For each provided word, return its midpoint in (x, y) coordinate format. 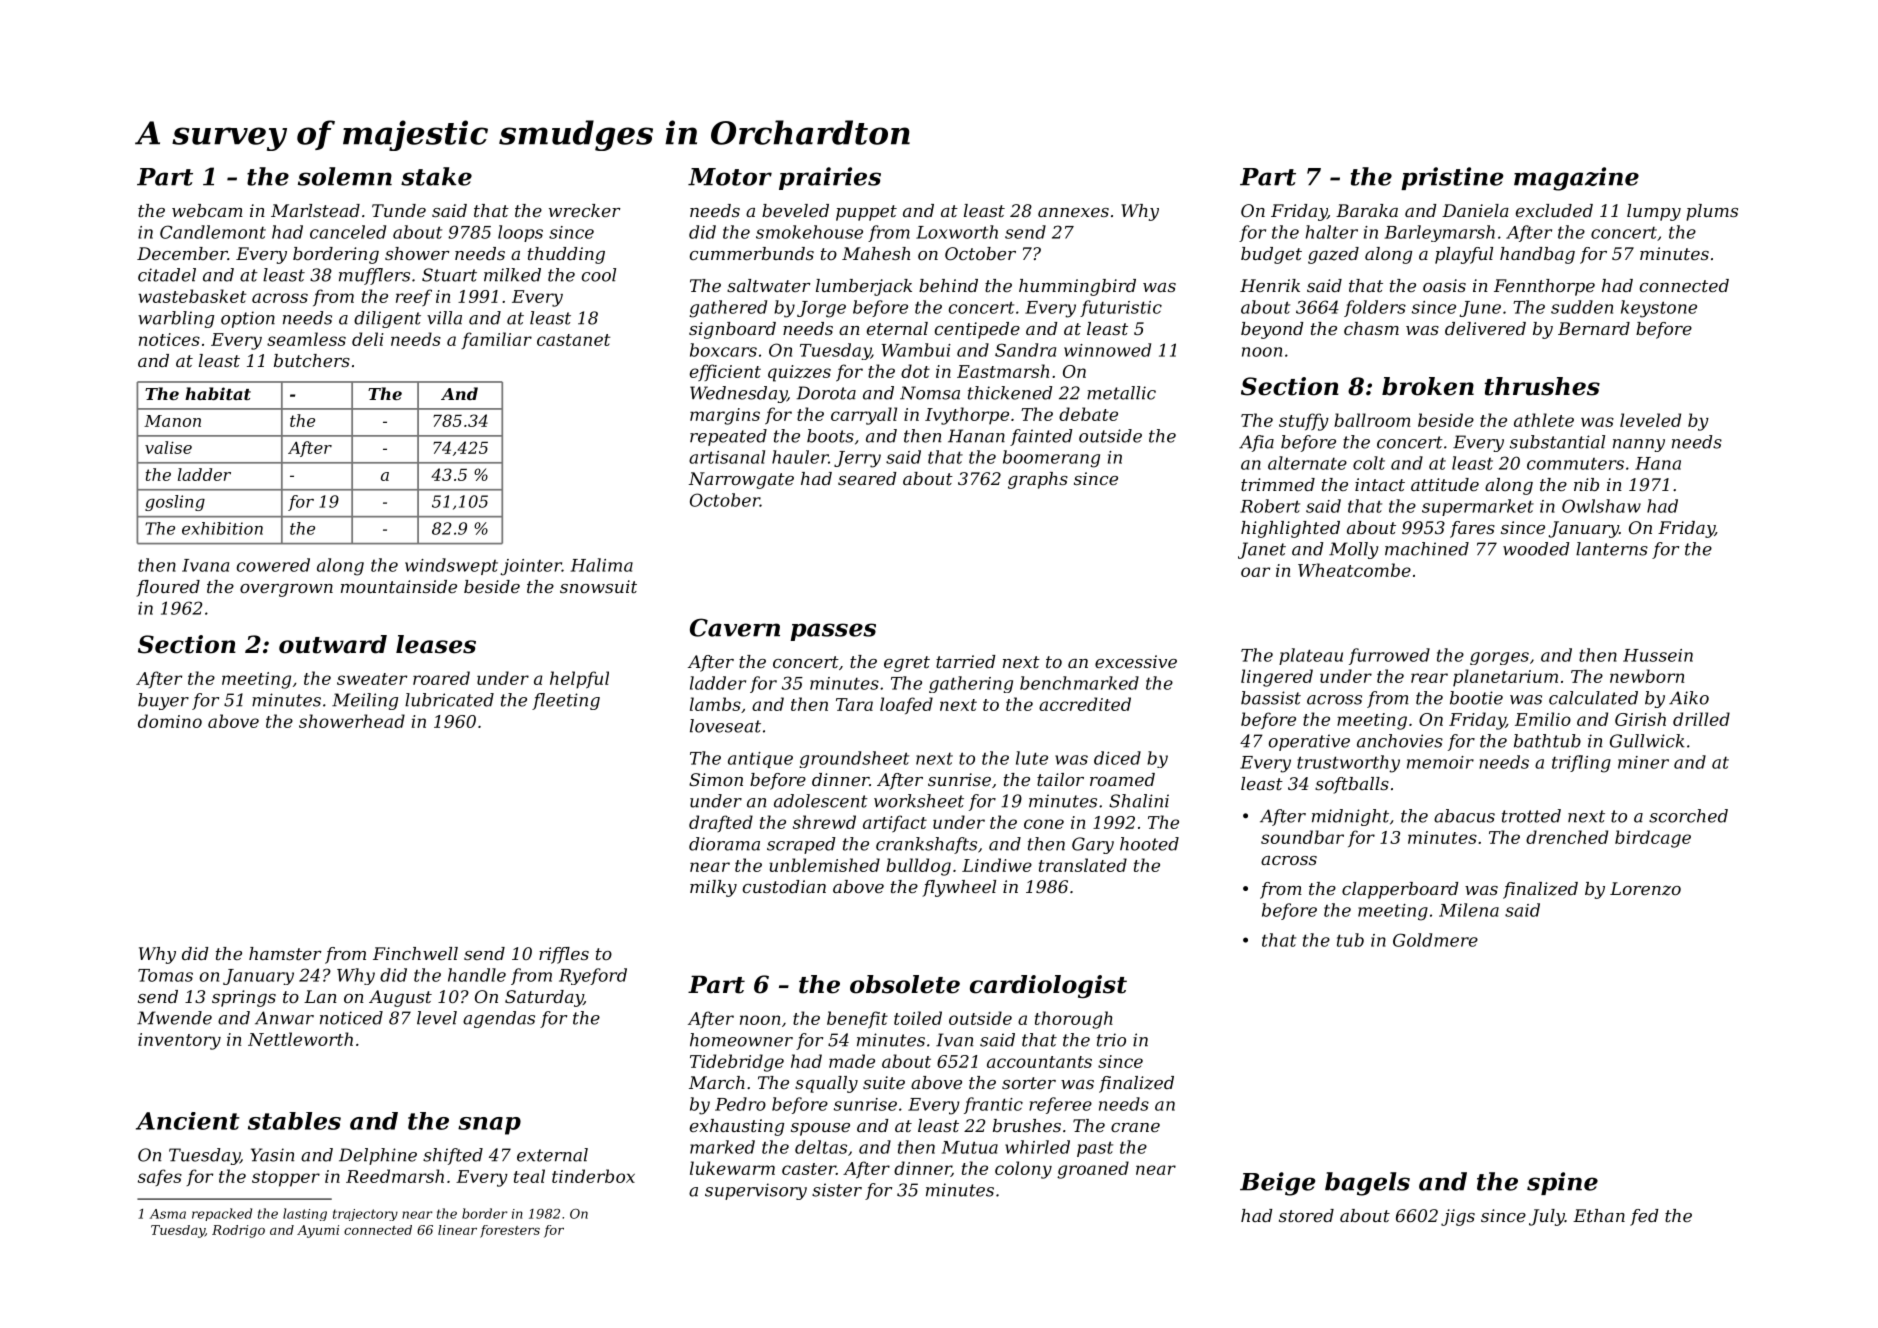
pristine (1452, 178)
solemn (345, 176)
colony (1023, 1170)
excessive (1136, 661)
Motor (730, 177)
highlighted (1290, 529)
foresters (510, 1231)
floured (168, 588)
